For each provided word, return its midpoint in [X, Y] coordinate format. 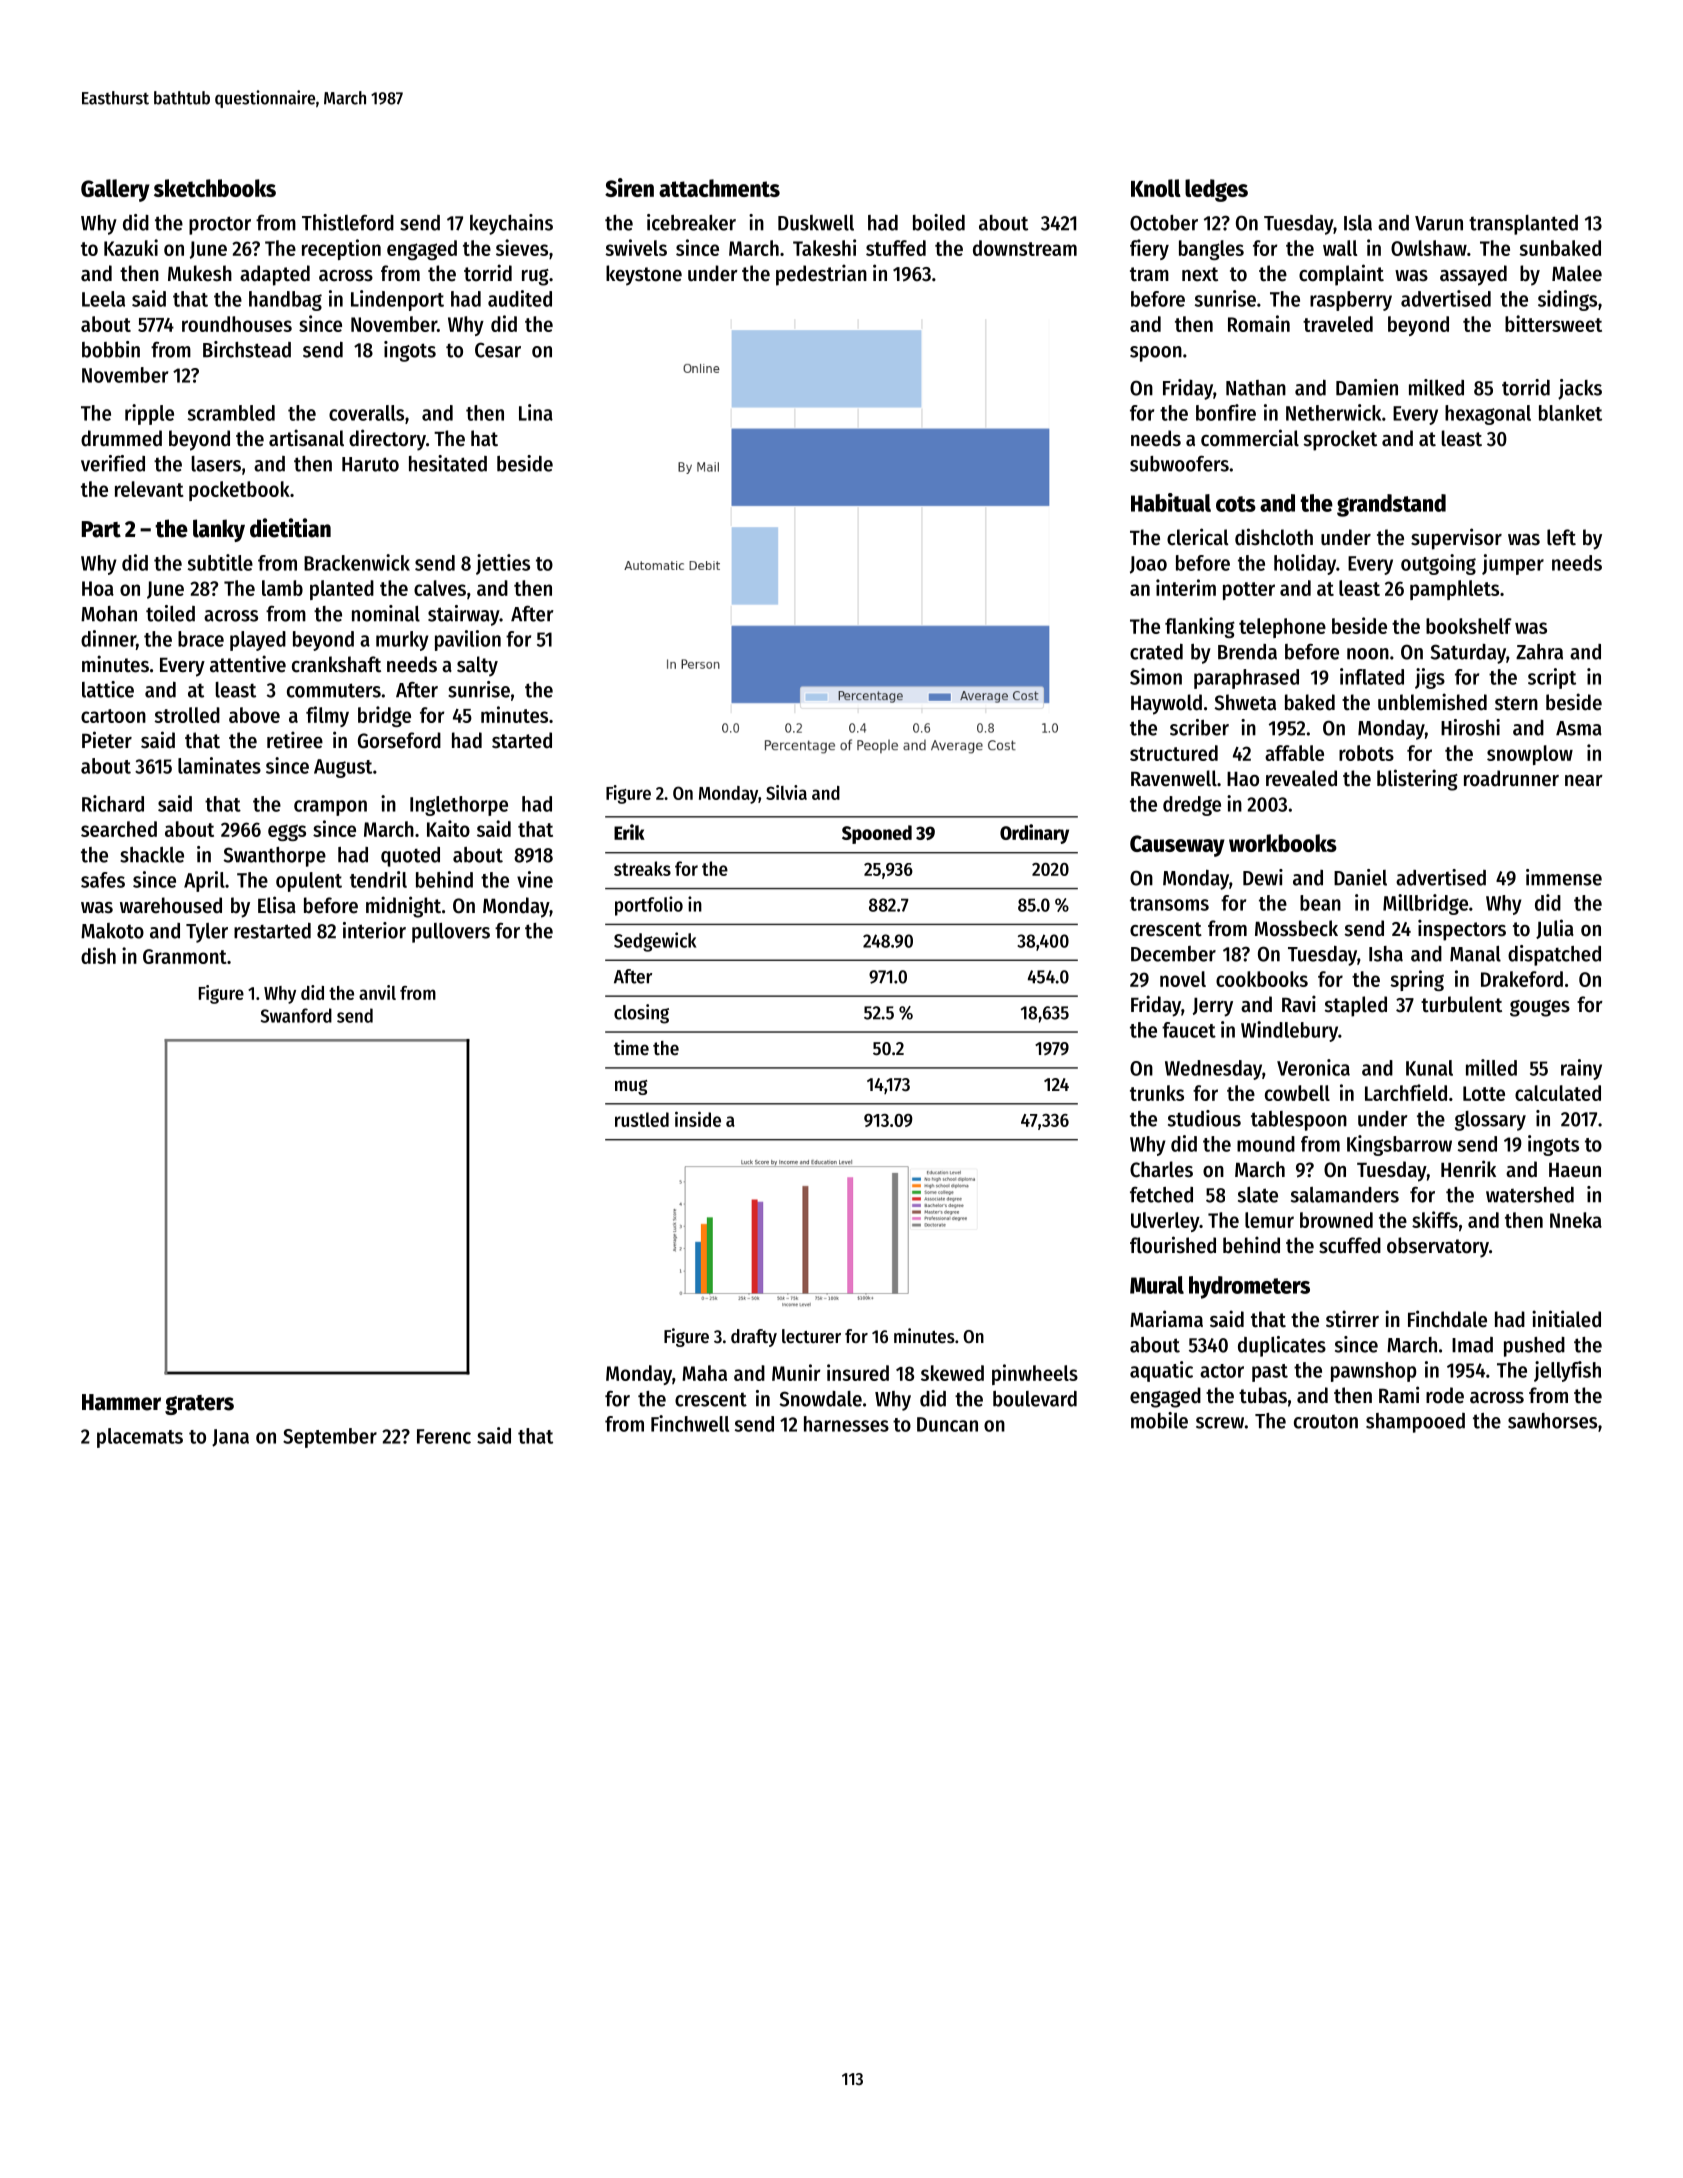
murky [402, 641]
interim [1186, 587]
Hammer [121, 1402]
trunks [1157, 1093]
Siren [629, 187]
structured [1174, 753]
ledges [1216, 190]
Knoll [1156, 188]
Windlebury [1289, 1031]
